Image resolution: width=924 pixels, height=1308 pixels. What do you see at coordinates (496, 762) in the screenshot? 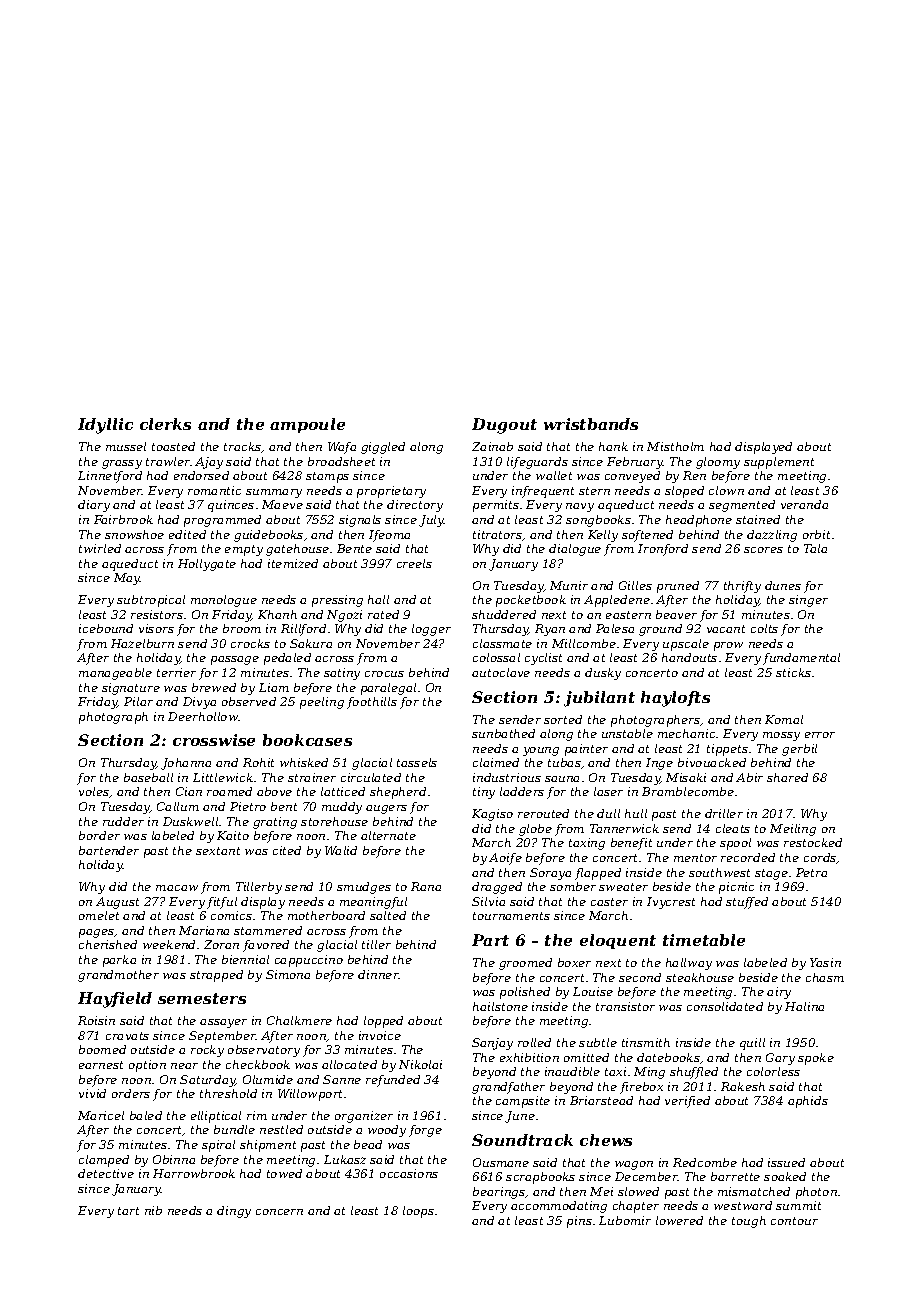
I see `claimed` at bounding box center [496, 762].
